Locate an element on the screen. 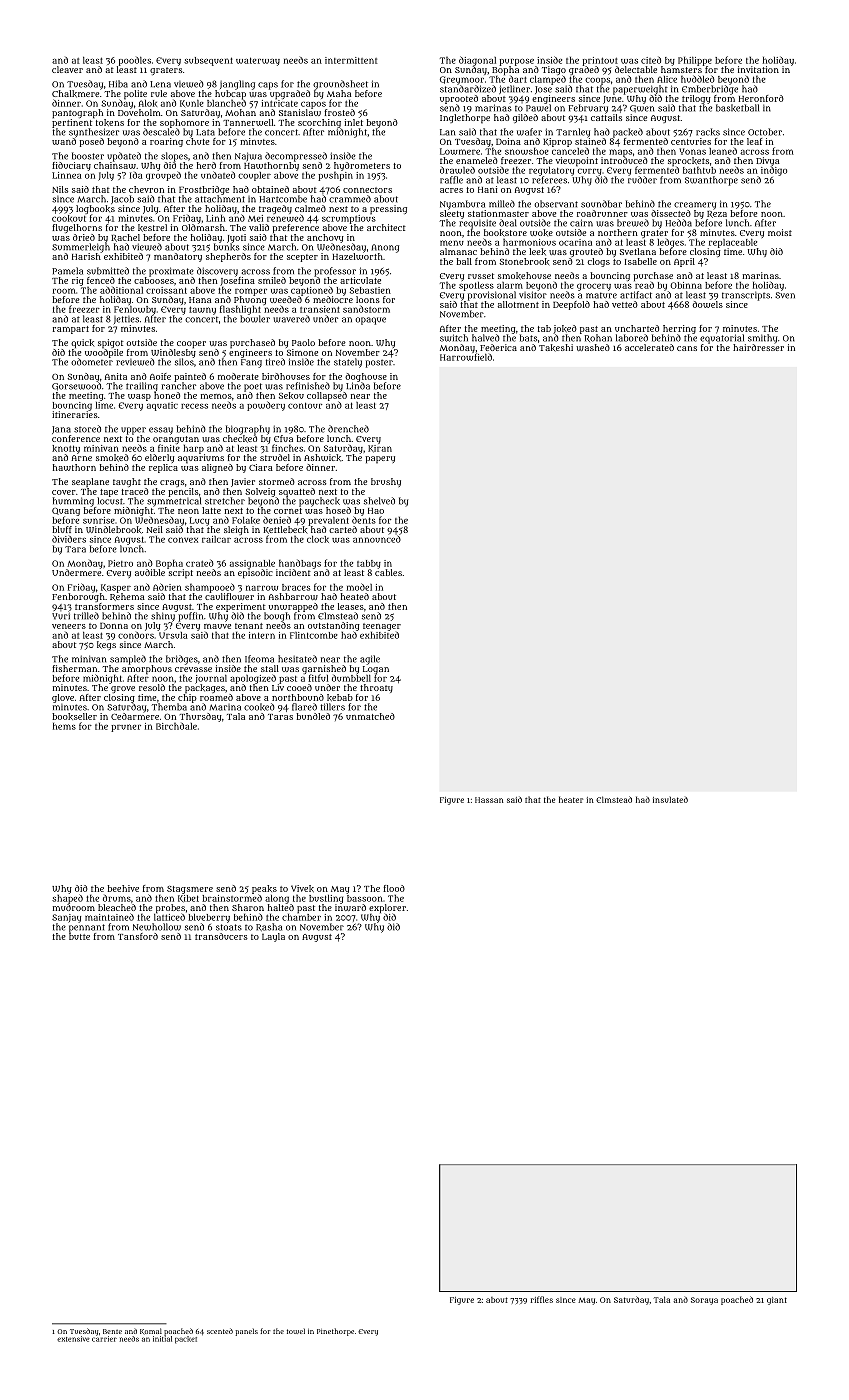 This screenshot has height=1400, width=849. throaty is located at coordinates (376, 688).
